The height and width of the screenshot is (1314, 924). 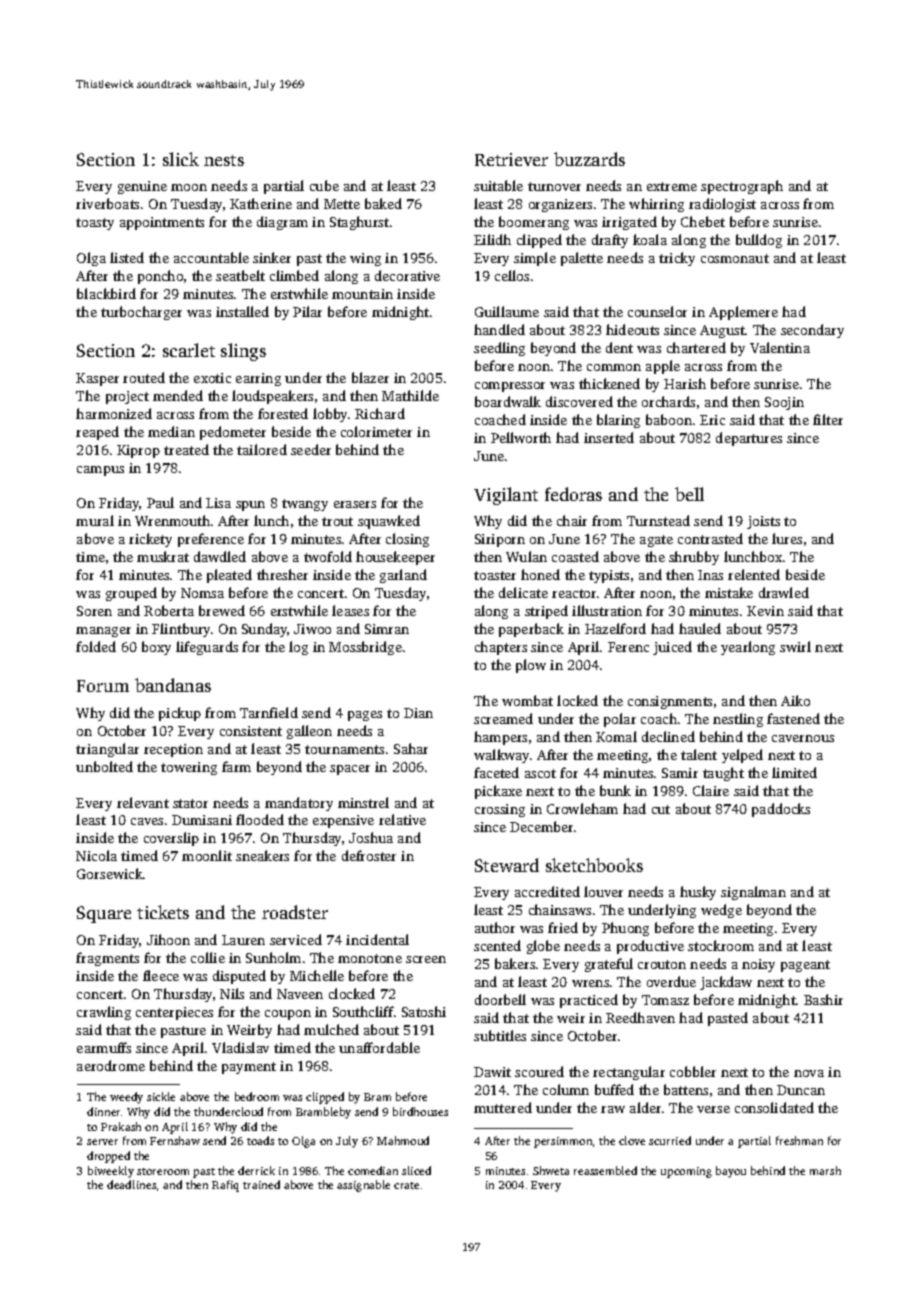 What do you see at coordinates (615, 628) in the screenshot?
I see `Hazelford` at bounding box center [615, 628].
